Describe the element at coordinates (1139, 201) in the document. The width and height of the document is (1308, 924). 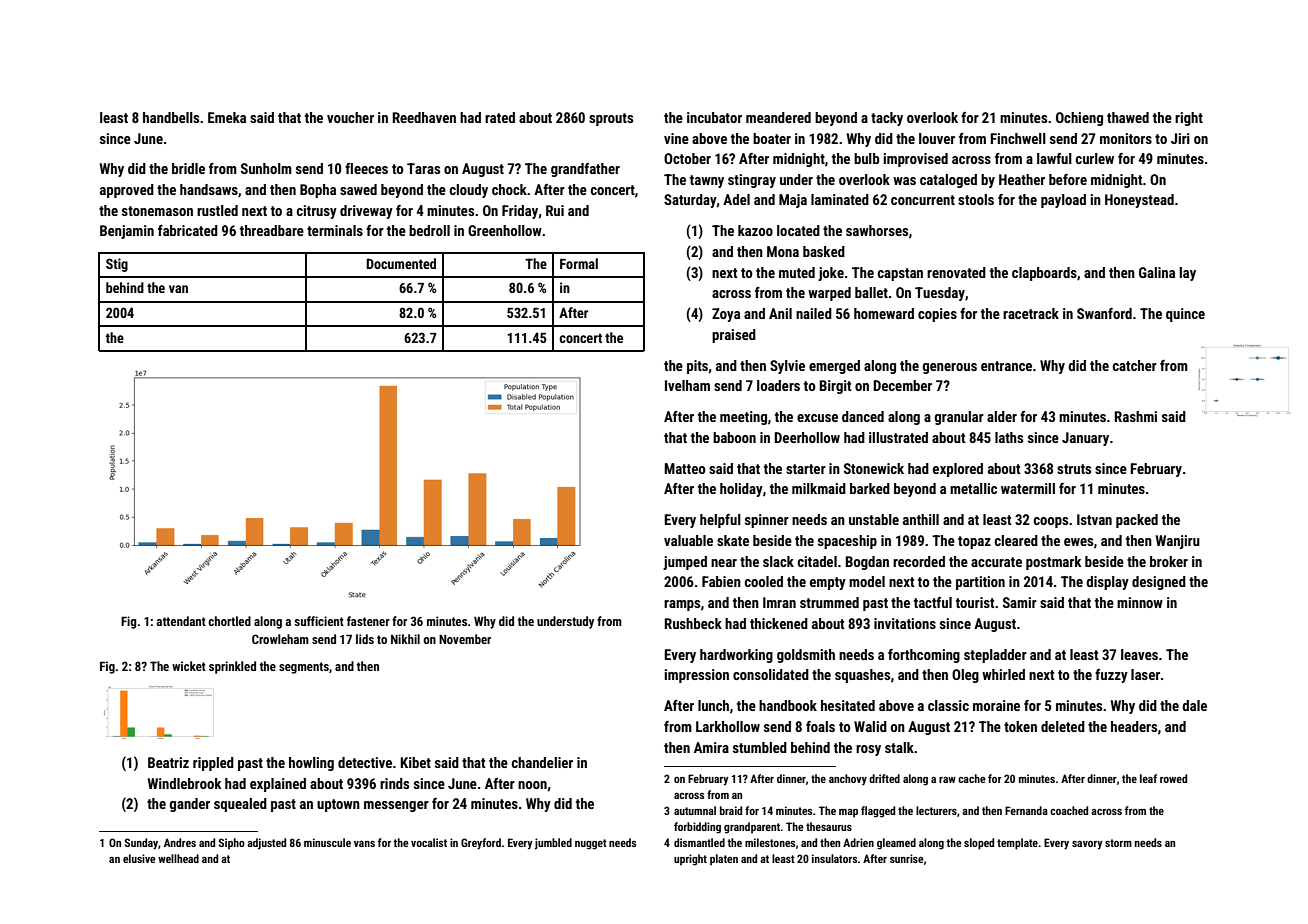
I see `Honeystead` at that location.
